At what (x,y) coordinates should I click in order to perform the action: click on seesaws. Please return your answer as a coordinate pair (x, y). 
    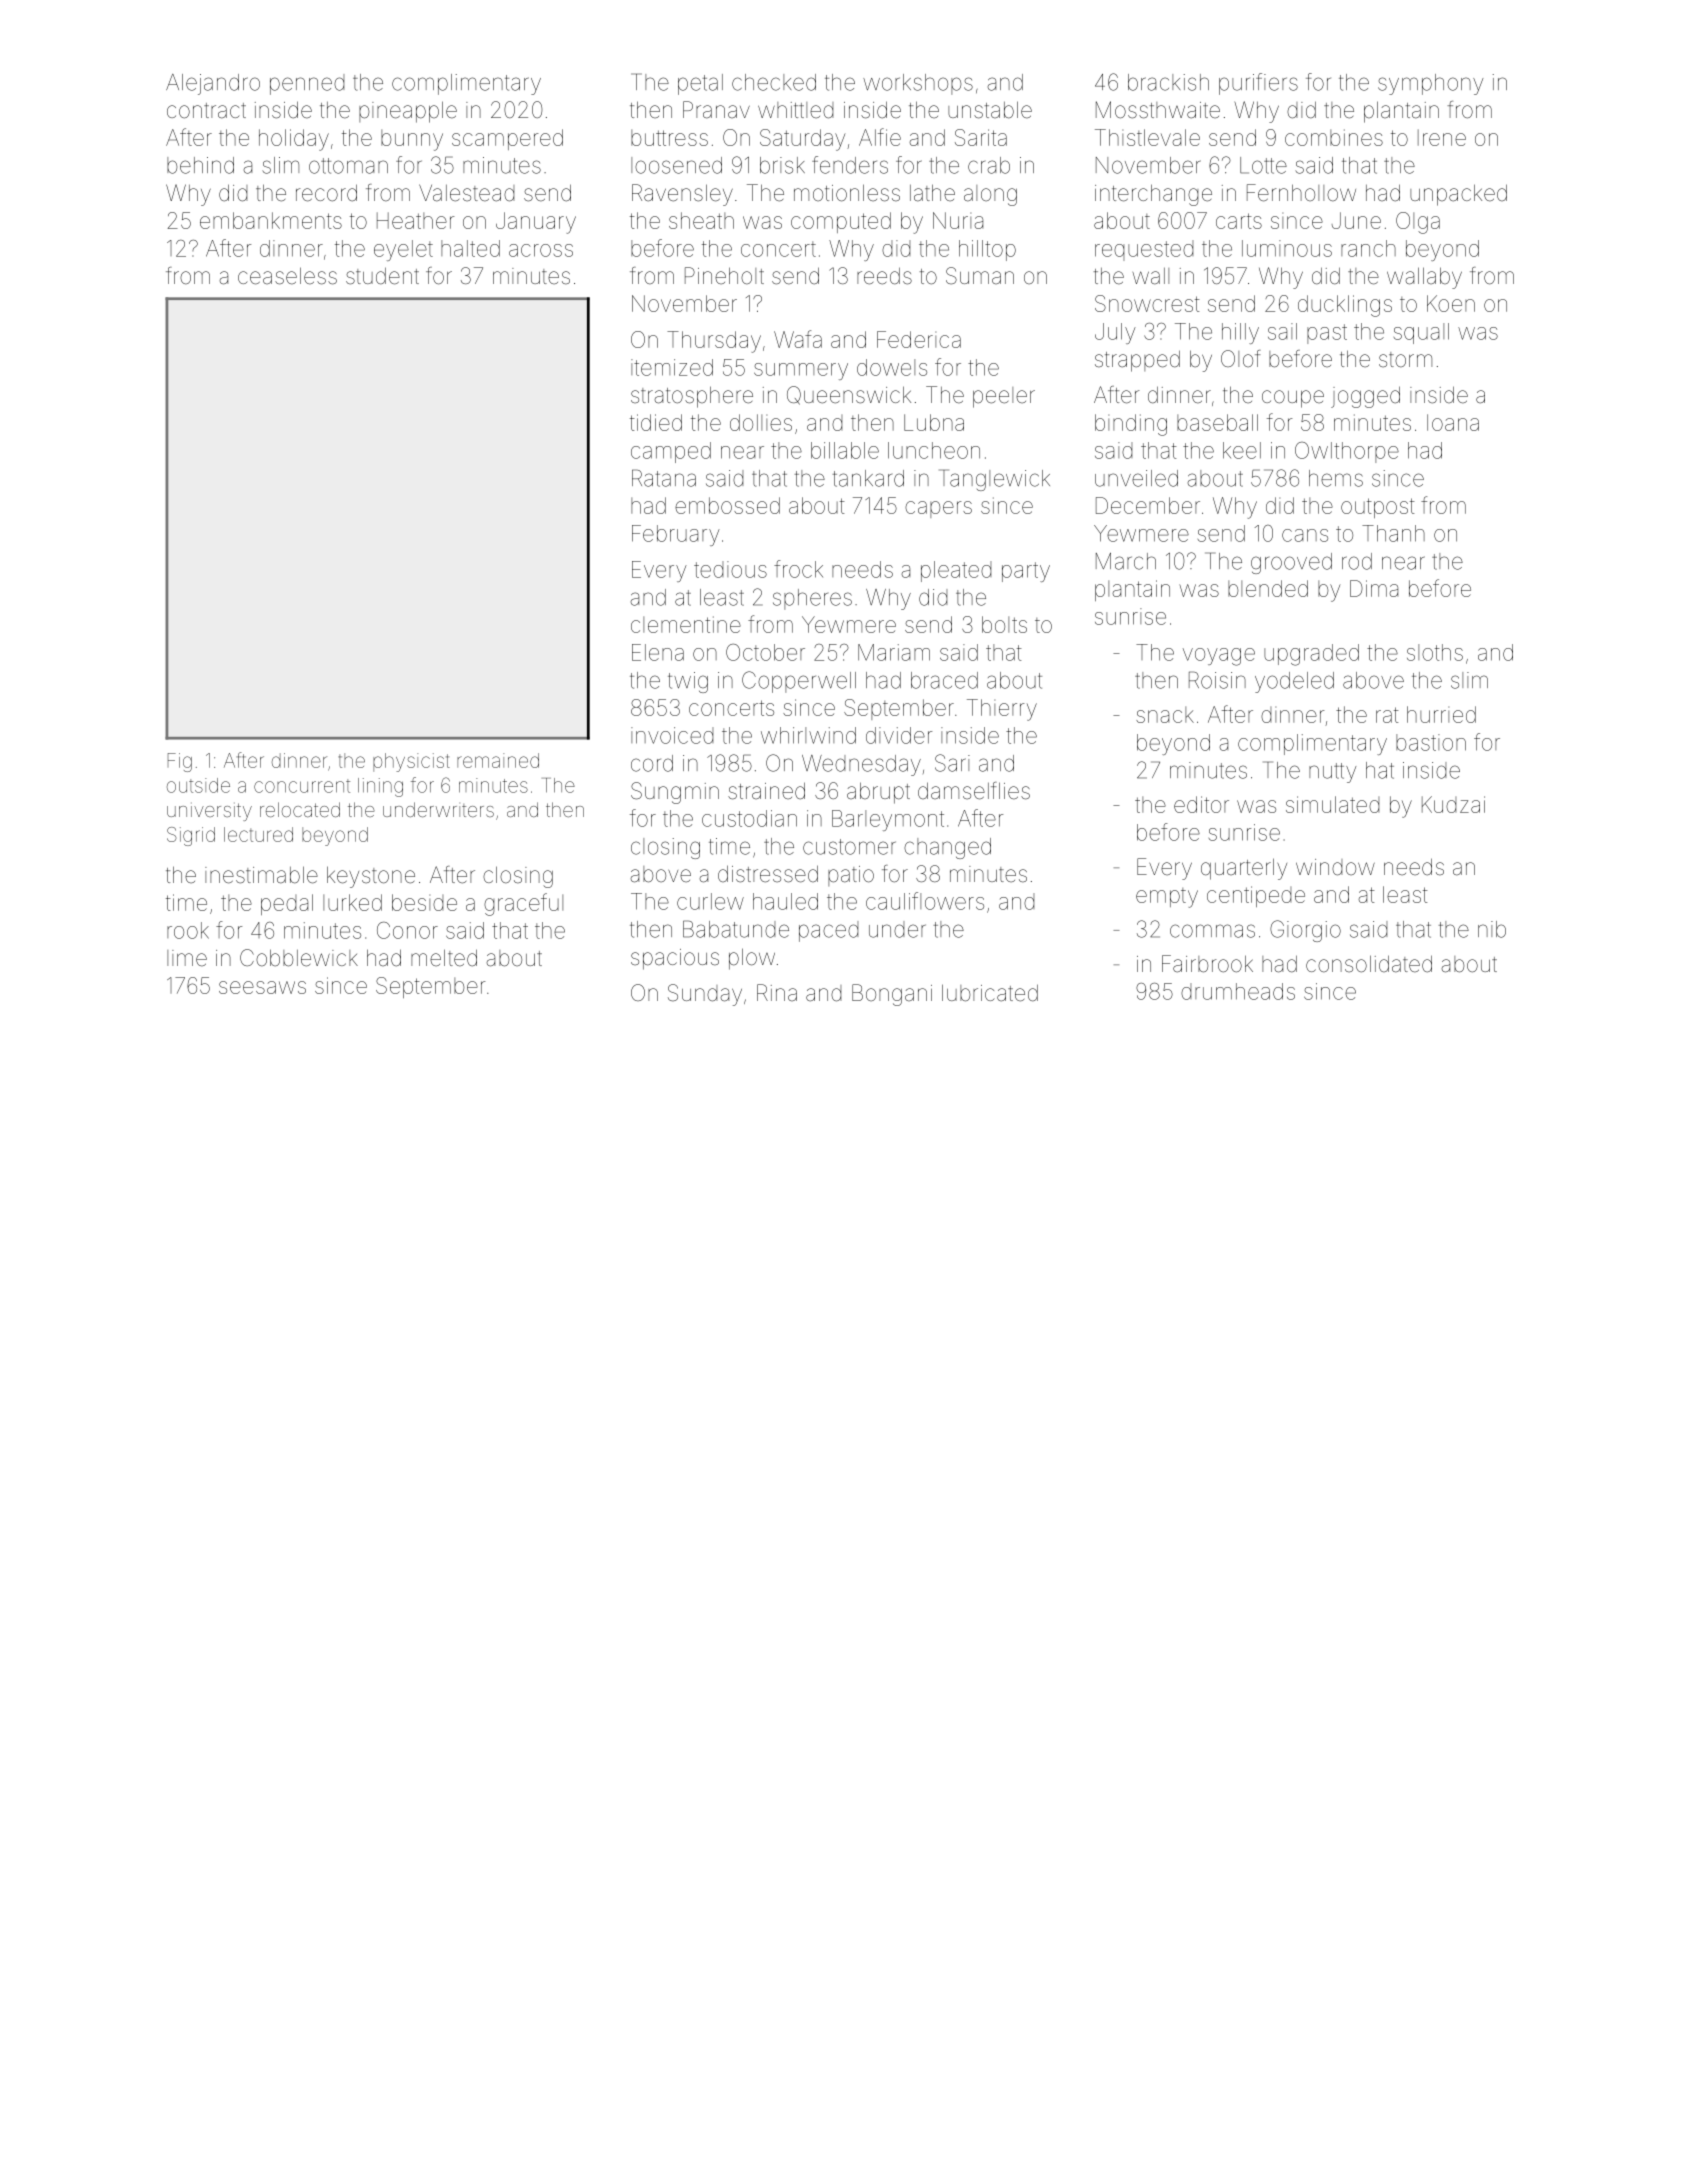
    Looking at the image, I should click on (262, 987).
